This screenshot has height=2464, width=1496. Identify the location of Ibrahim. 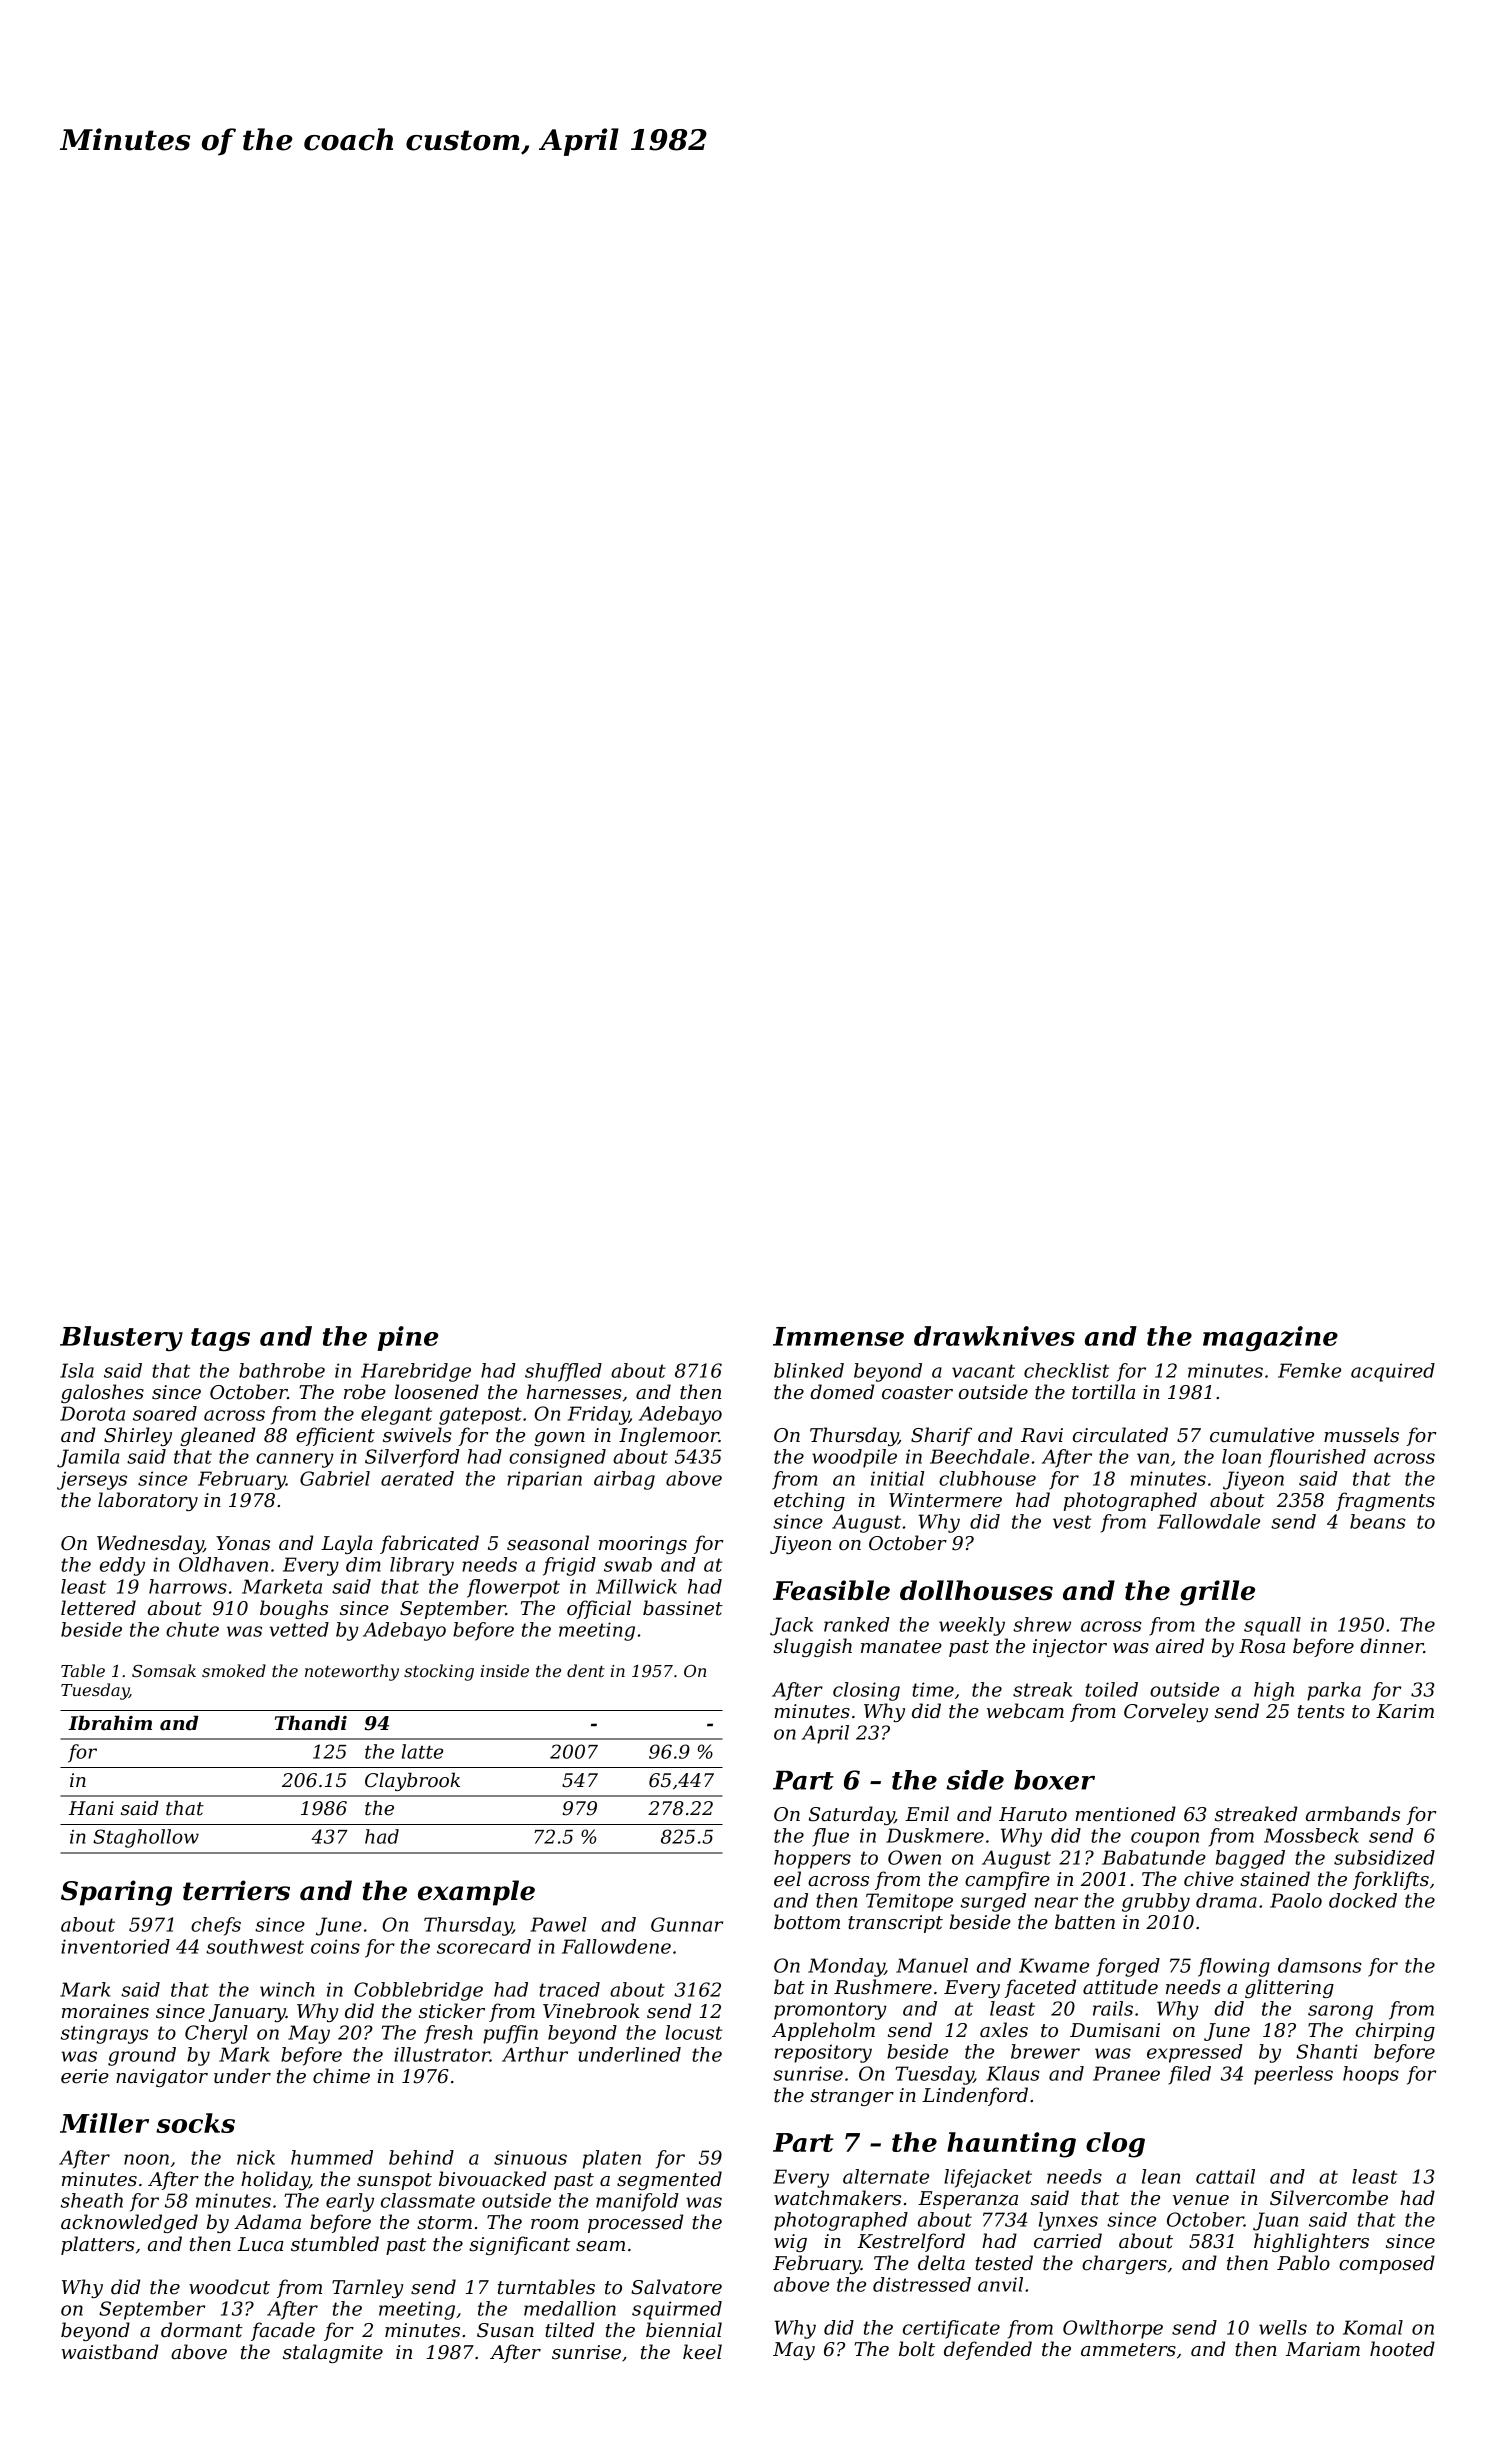
(110, 1723).
